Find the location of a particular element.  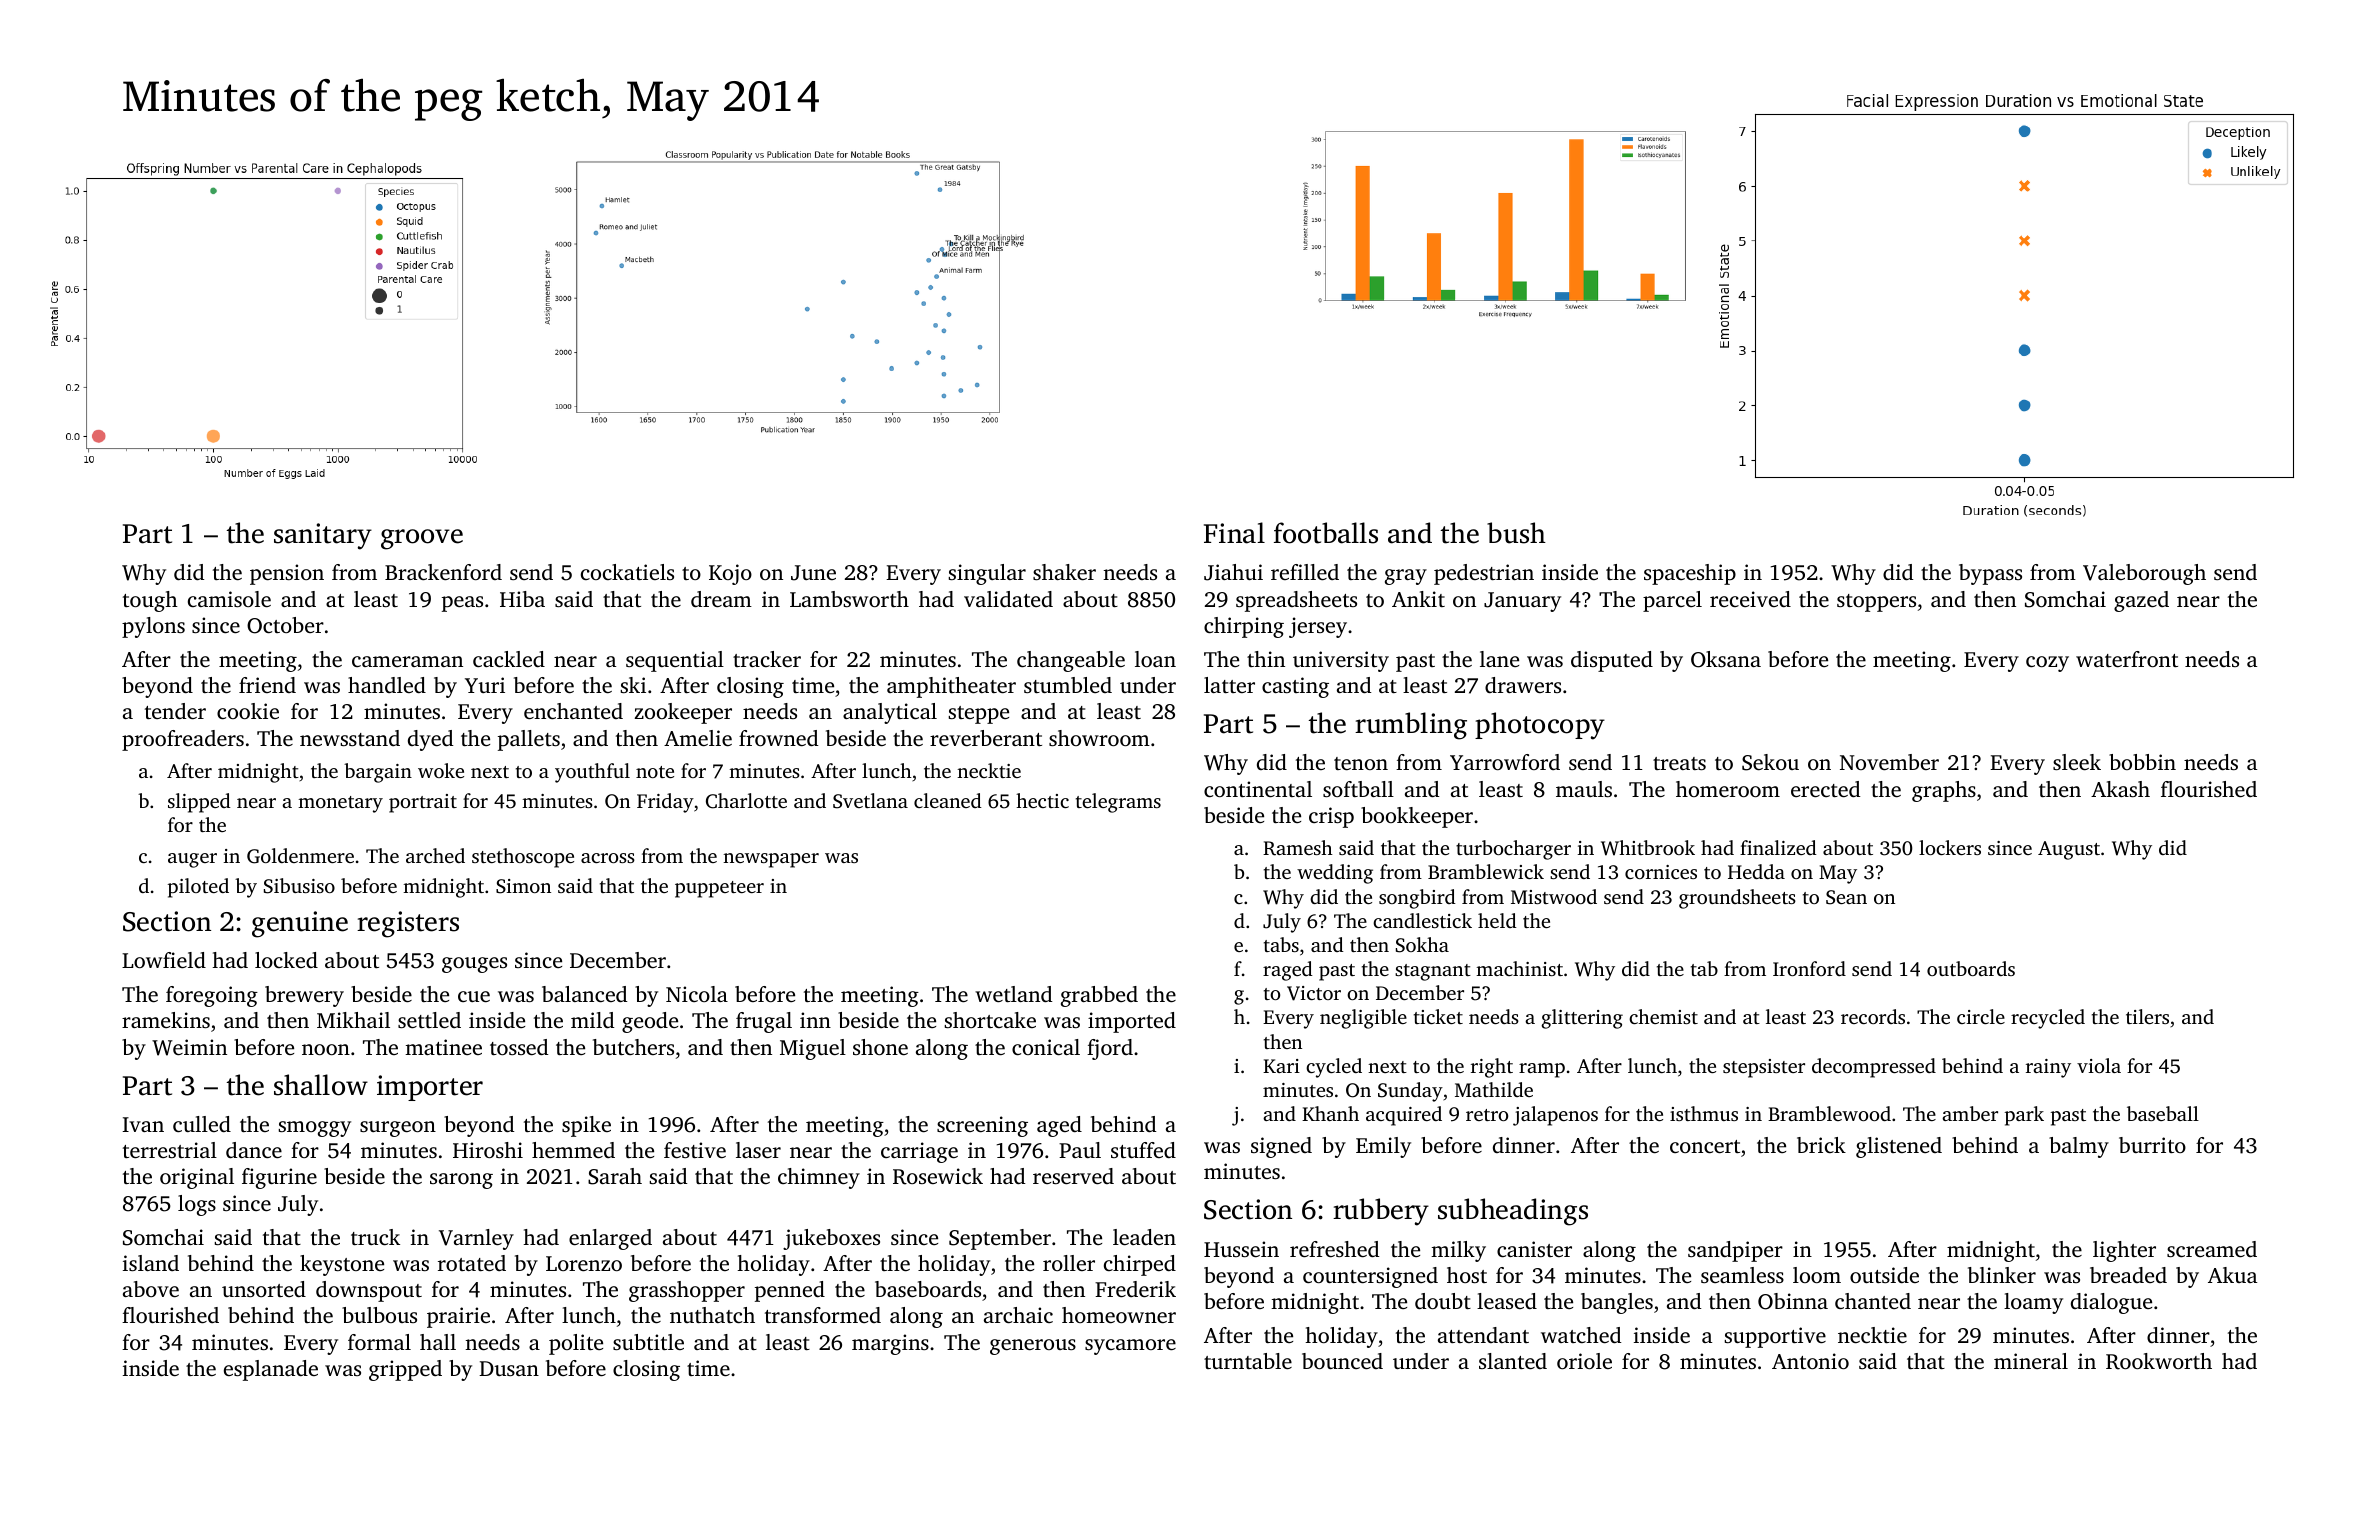

tilers is located at coordinates (2147, 1016).
